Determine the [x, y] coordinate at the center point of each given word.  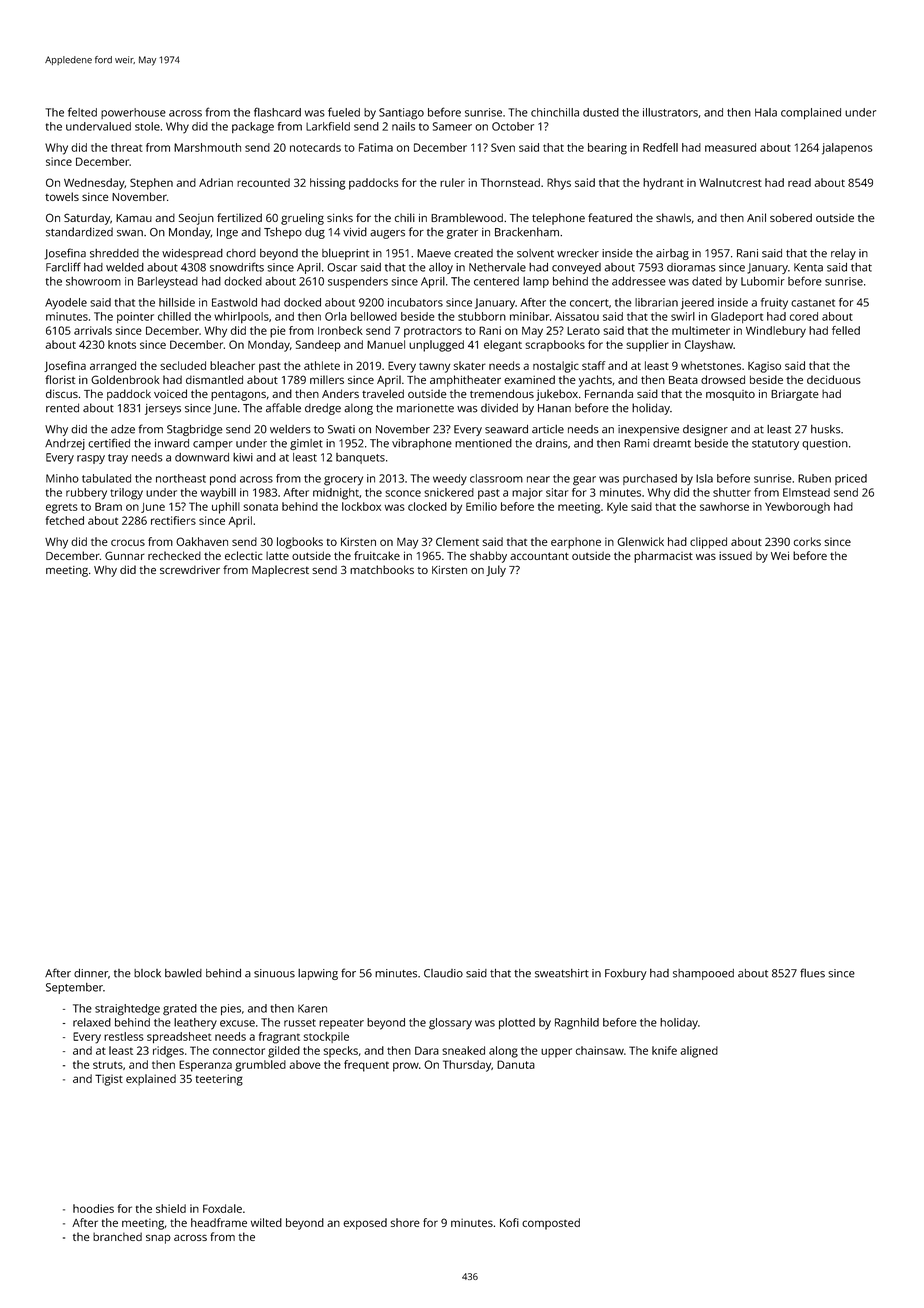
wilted [266, 1222]
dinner [91, 973]
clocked [427, 506]
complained [811, 113]
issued [735, 555]
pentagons [238, 395]
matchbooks [382, 569]
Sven [503, 147]
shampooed [703, 974]
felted [82, 112]
